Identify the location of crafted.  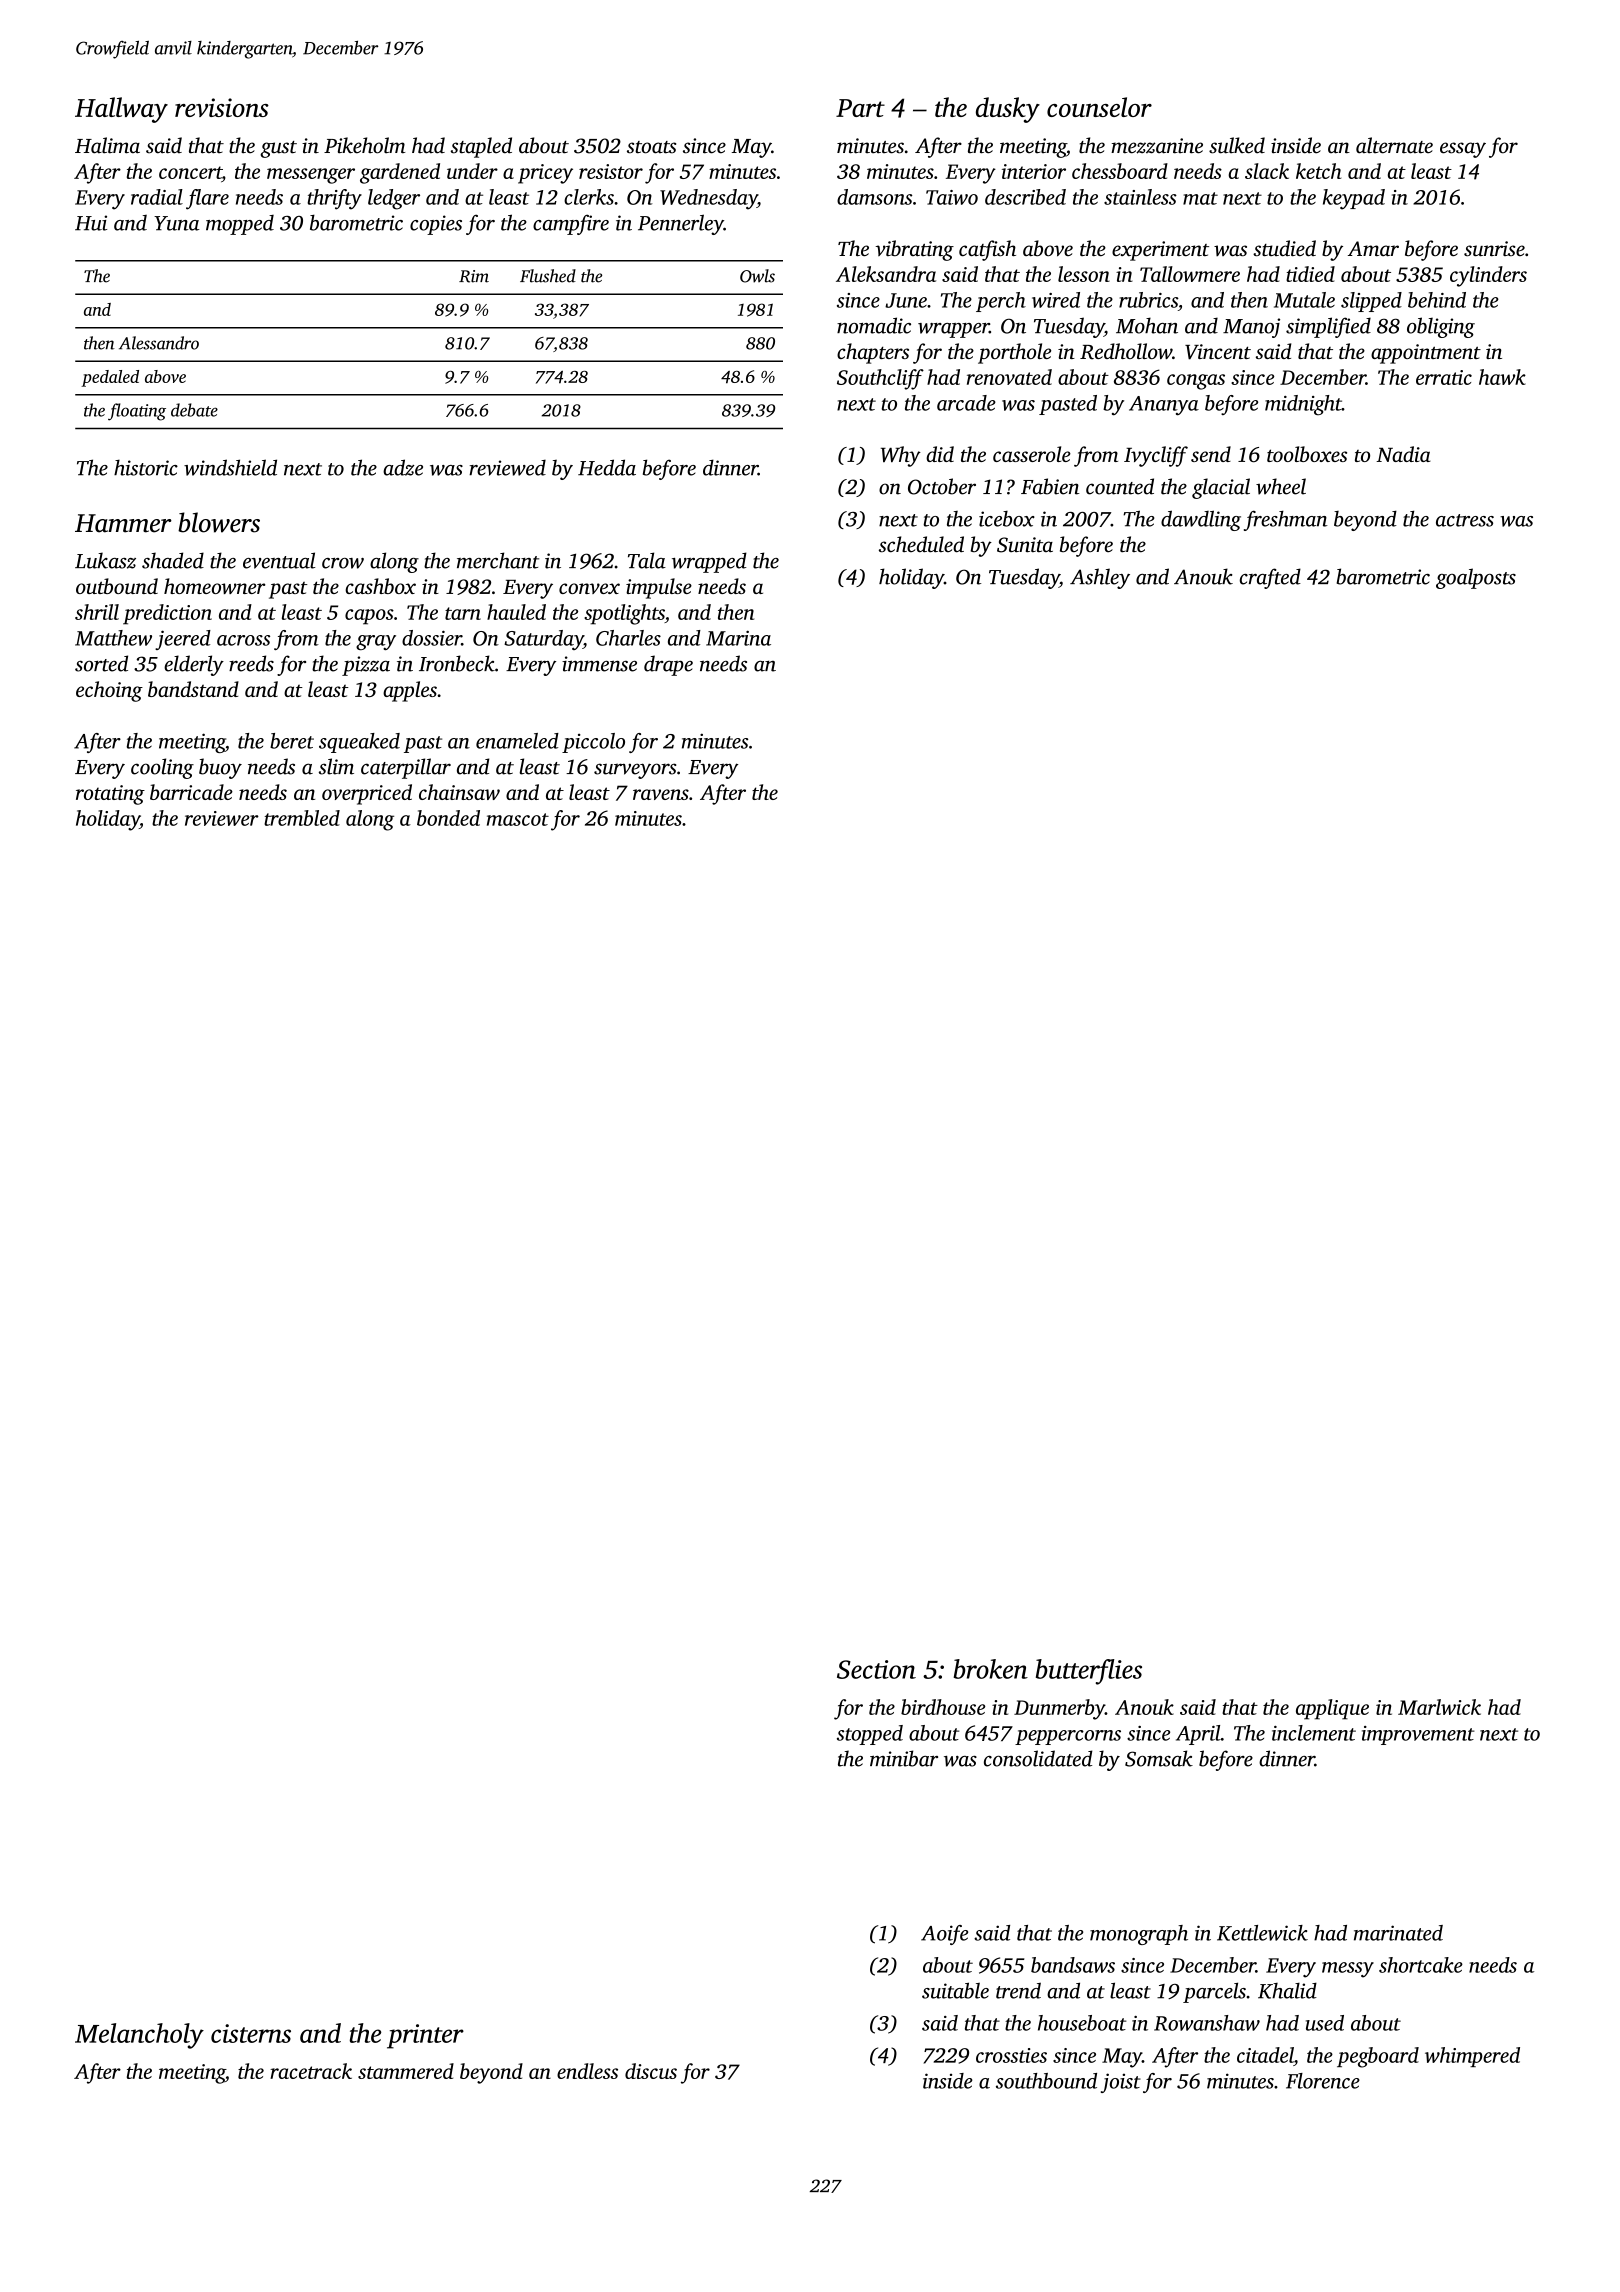
(1270, 578).
